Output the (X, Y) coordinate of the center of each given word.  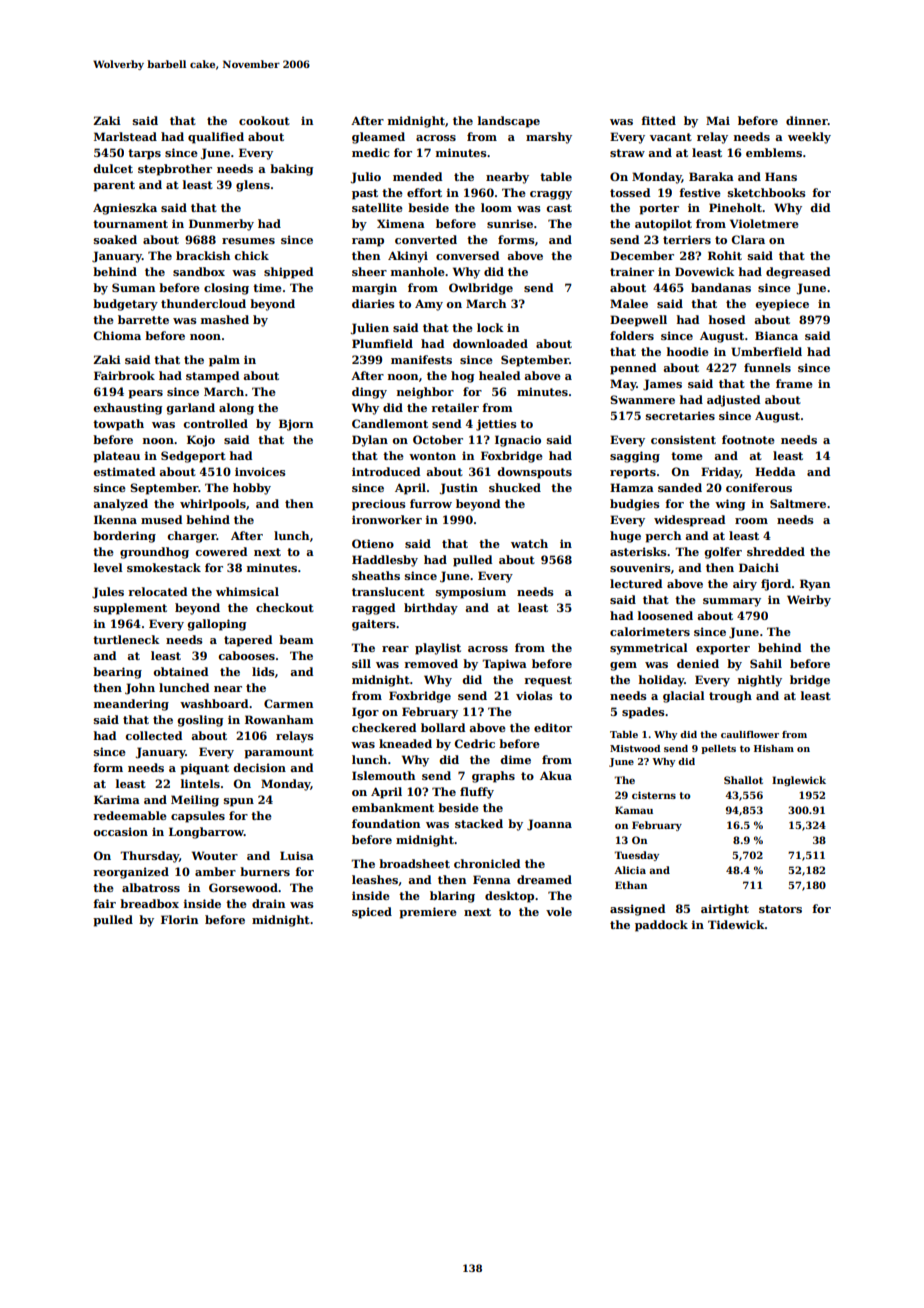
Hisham (774, 748)
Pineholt (735, 207)
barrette (143, 319)
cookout (264, 120)
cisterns (654, 795)
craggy (551, 195)
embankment (393, 807)
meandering (131, 705)
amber (215, 871)
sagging (635, 457)
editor (553, 727)
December (642, 255)
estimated (124, 471)
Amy (429, 305)
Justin (459, 489)
